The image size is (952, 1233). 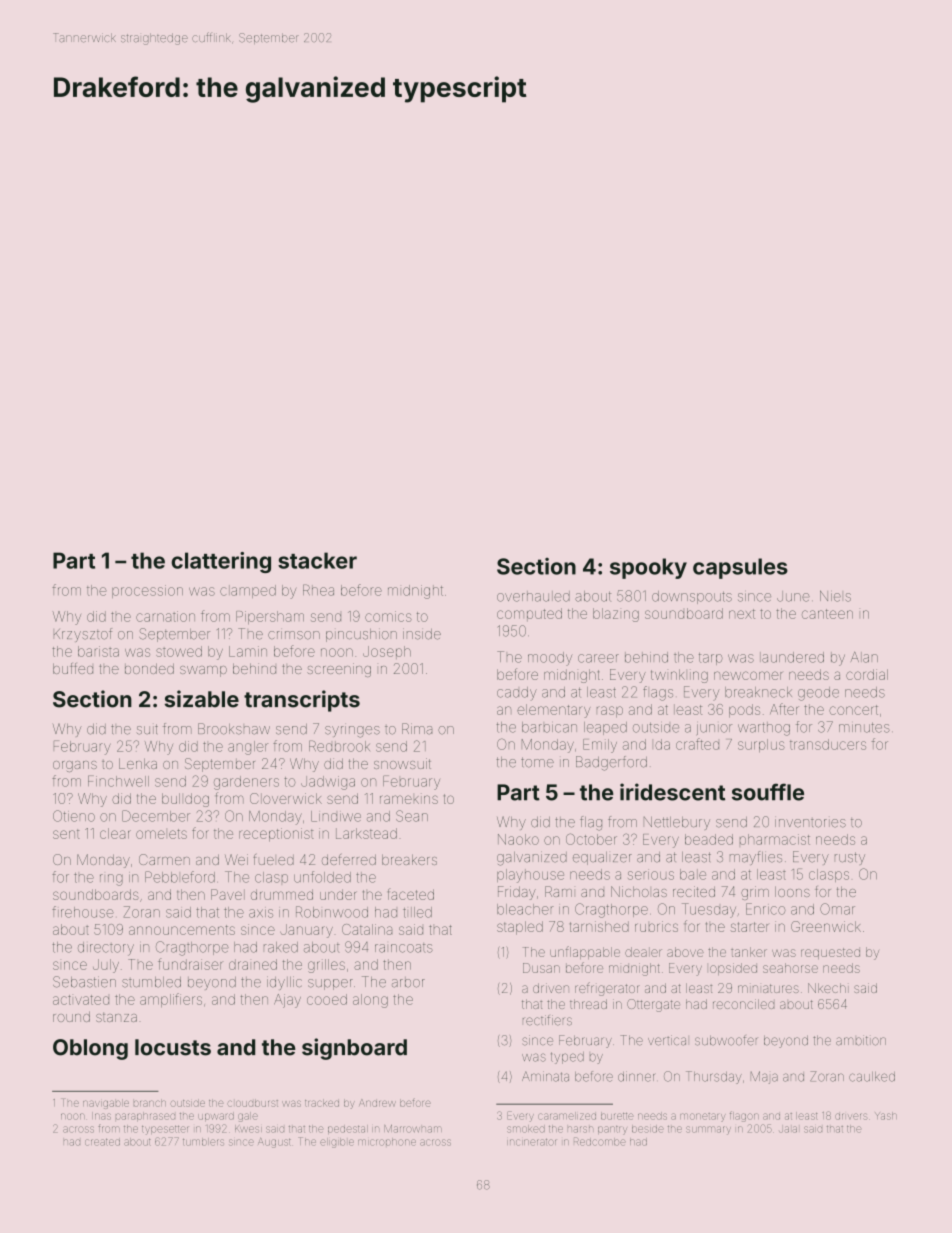 I want to click on smoked, so click(x=526, y=1129).
